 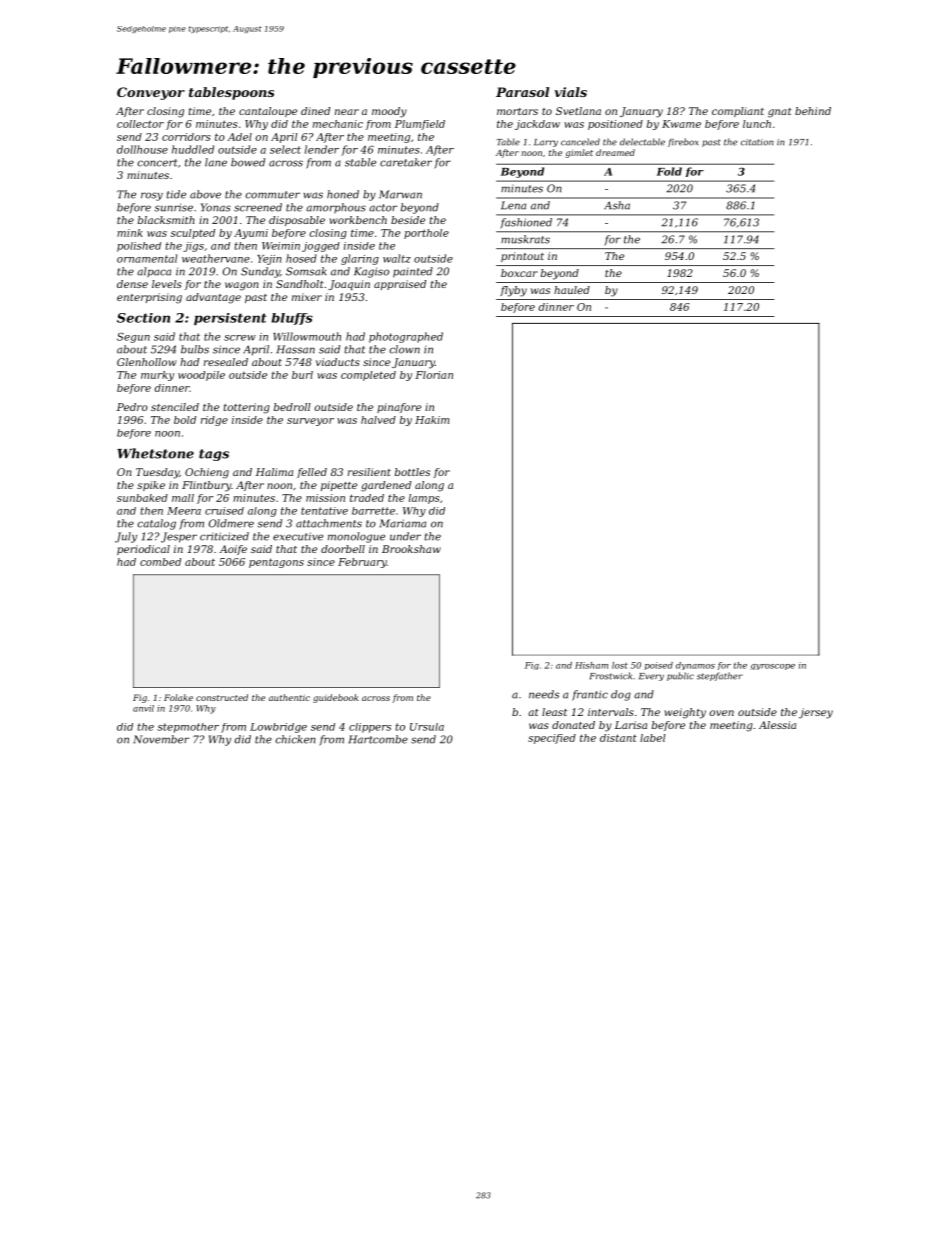 I want to click on specified, so click(x=552, y=739).
